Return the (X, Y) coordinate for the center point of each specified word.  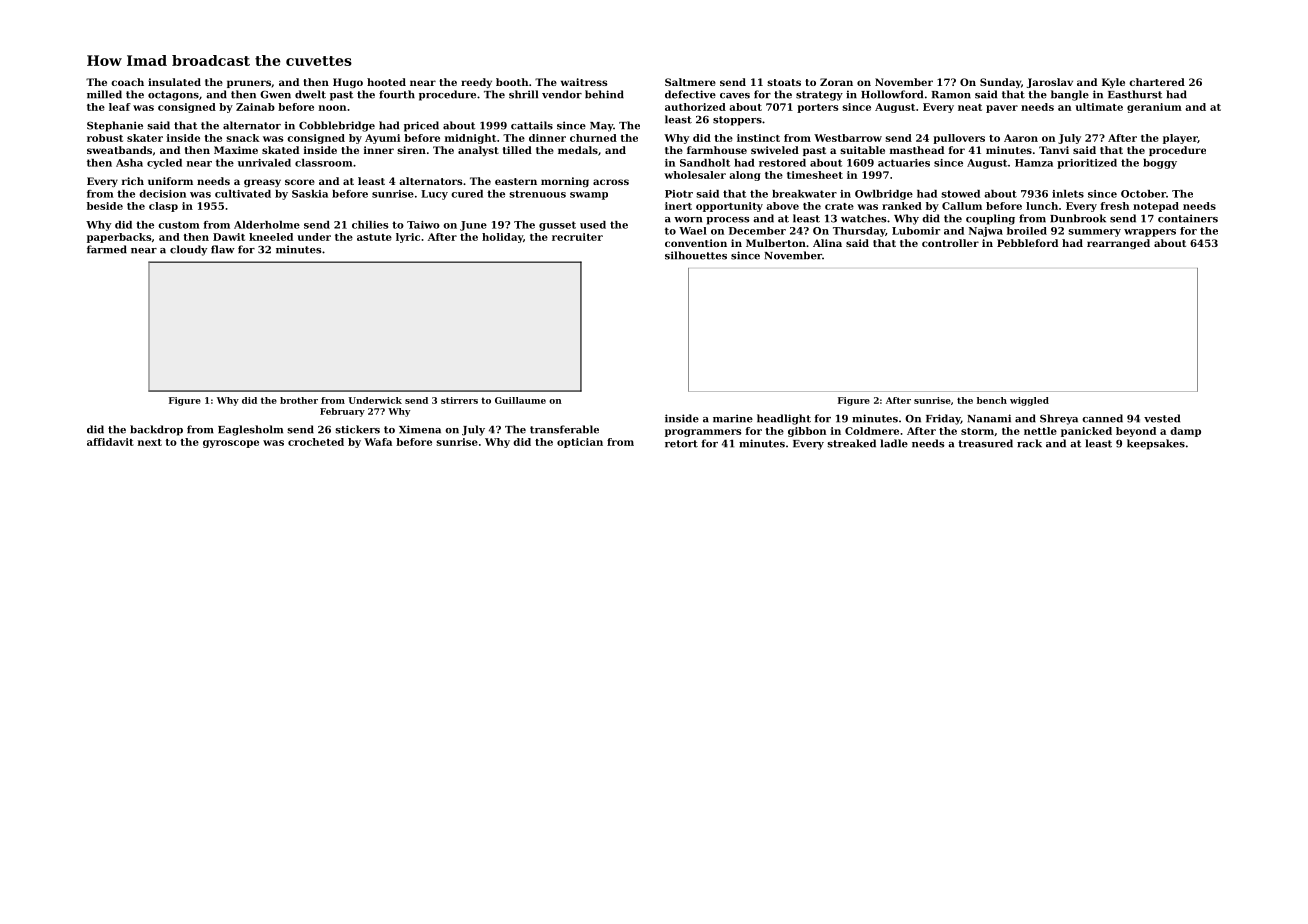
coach (127, 82)
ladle (894, 443)
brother (299, 400)
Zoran (836, 82)
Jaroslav (1050, 83)
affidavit (110, 442)
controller (950, 243)
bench (992, 400)
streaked (851, 443)
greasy (262, 183)
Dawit (229, 237)
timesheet (815, 175)
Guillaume (520, 400)
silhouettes (696, 255)
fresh (1115, 206)
